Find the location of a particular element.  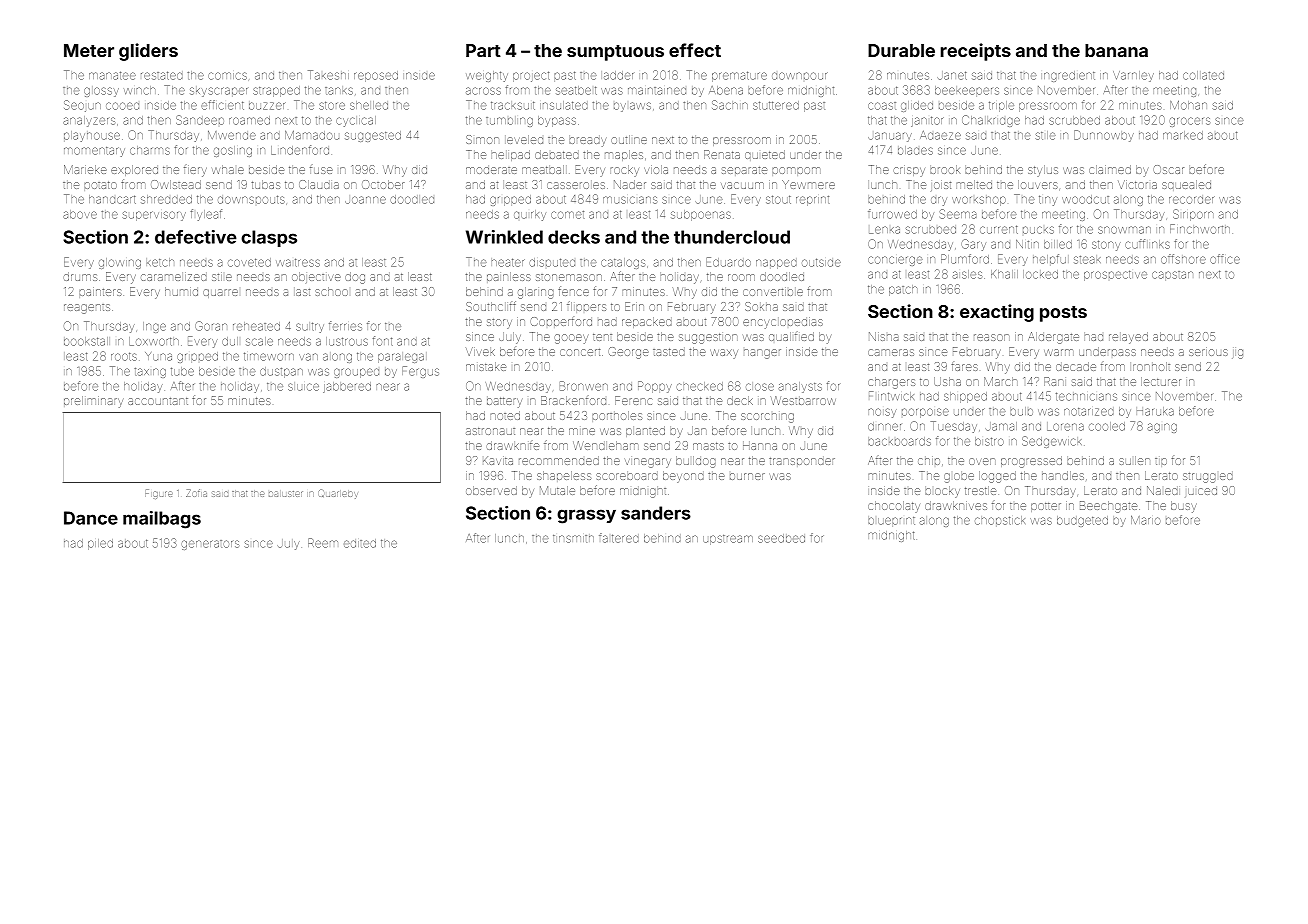

subpoenas is located at coordinates (701, 215).
